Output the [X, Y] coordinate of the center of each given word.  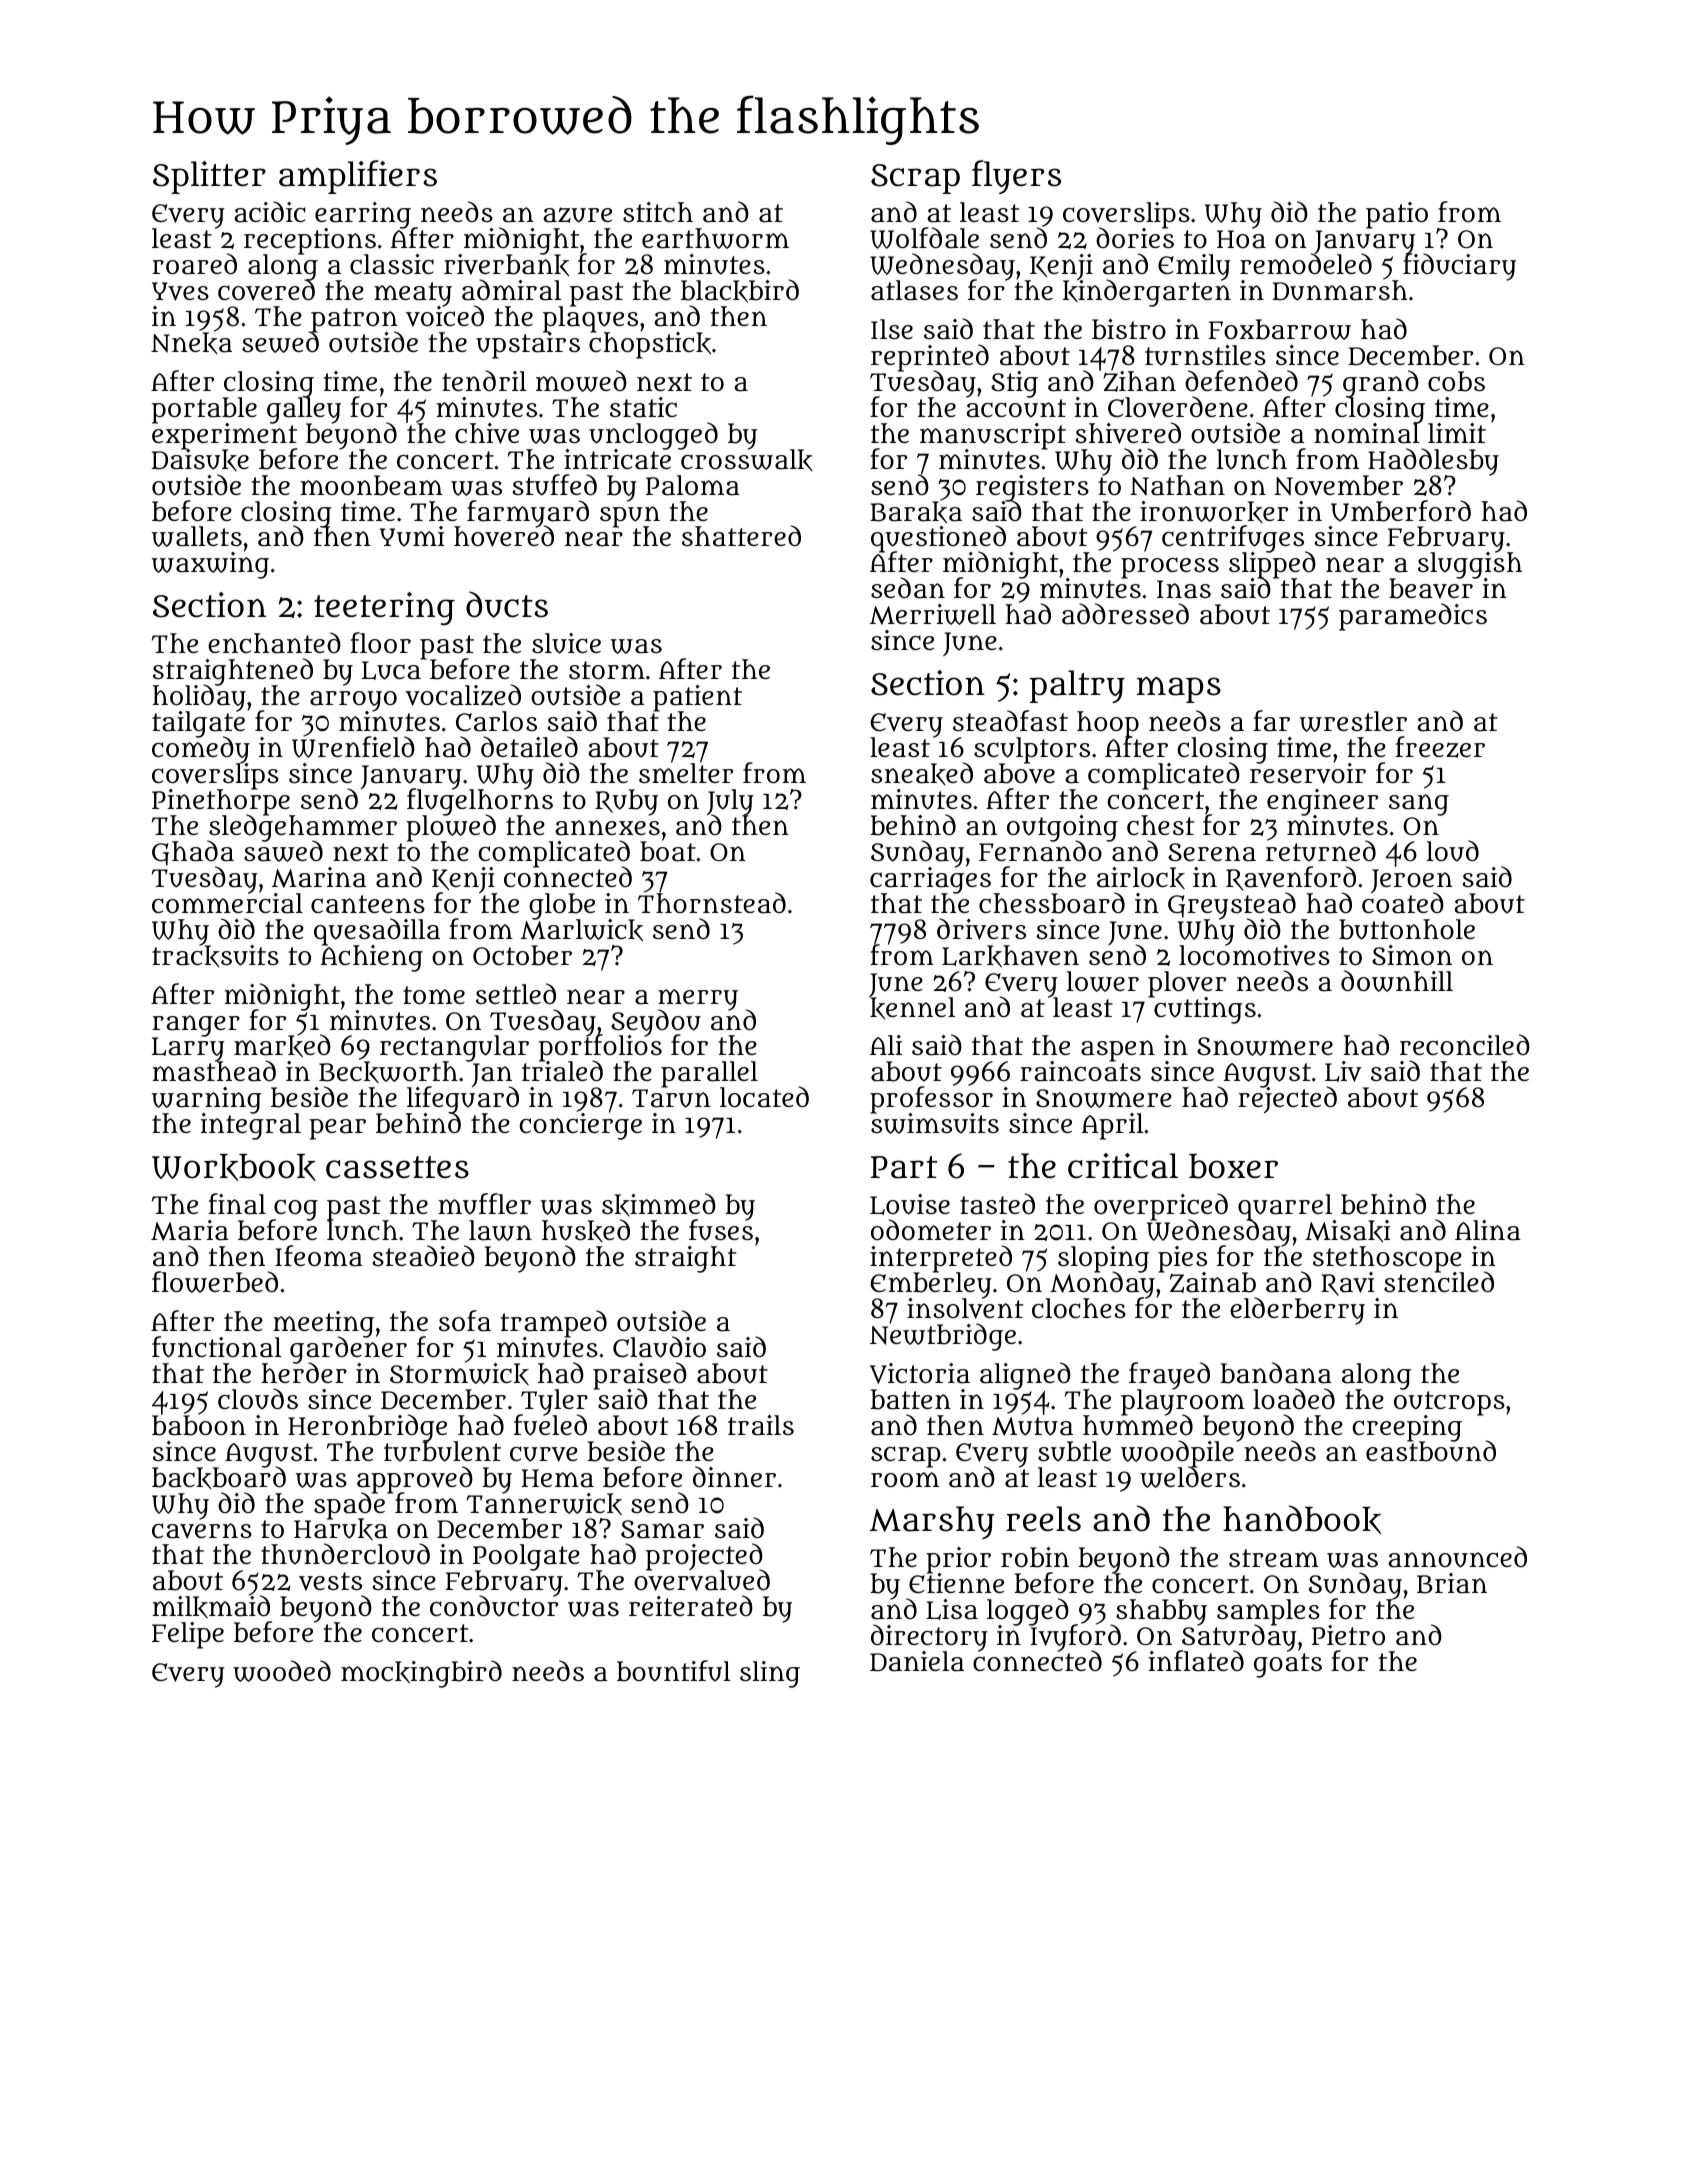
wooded [282, 1671]
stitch [658, 212]
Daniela [917, 1661]
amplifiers [358, 177]
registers [1032, 488]
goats [1288, 1665]
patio [1397, 215]
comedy [201, 751]
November [1338, 485]
